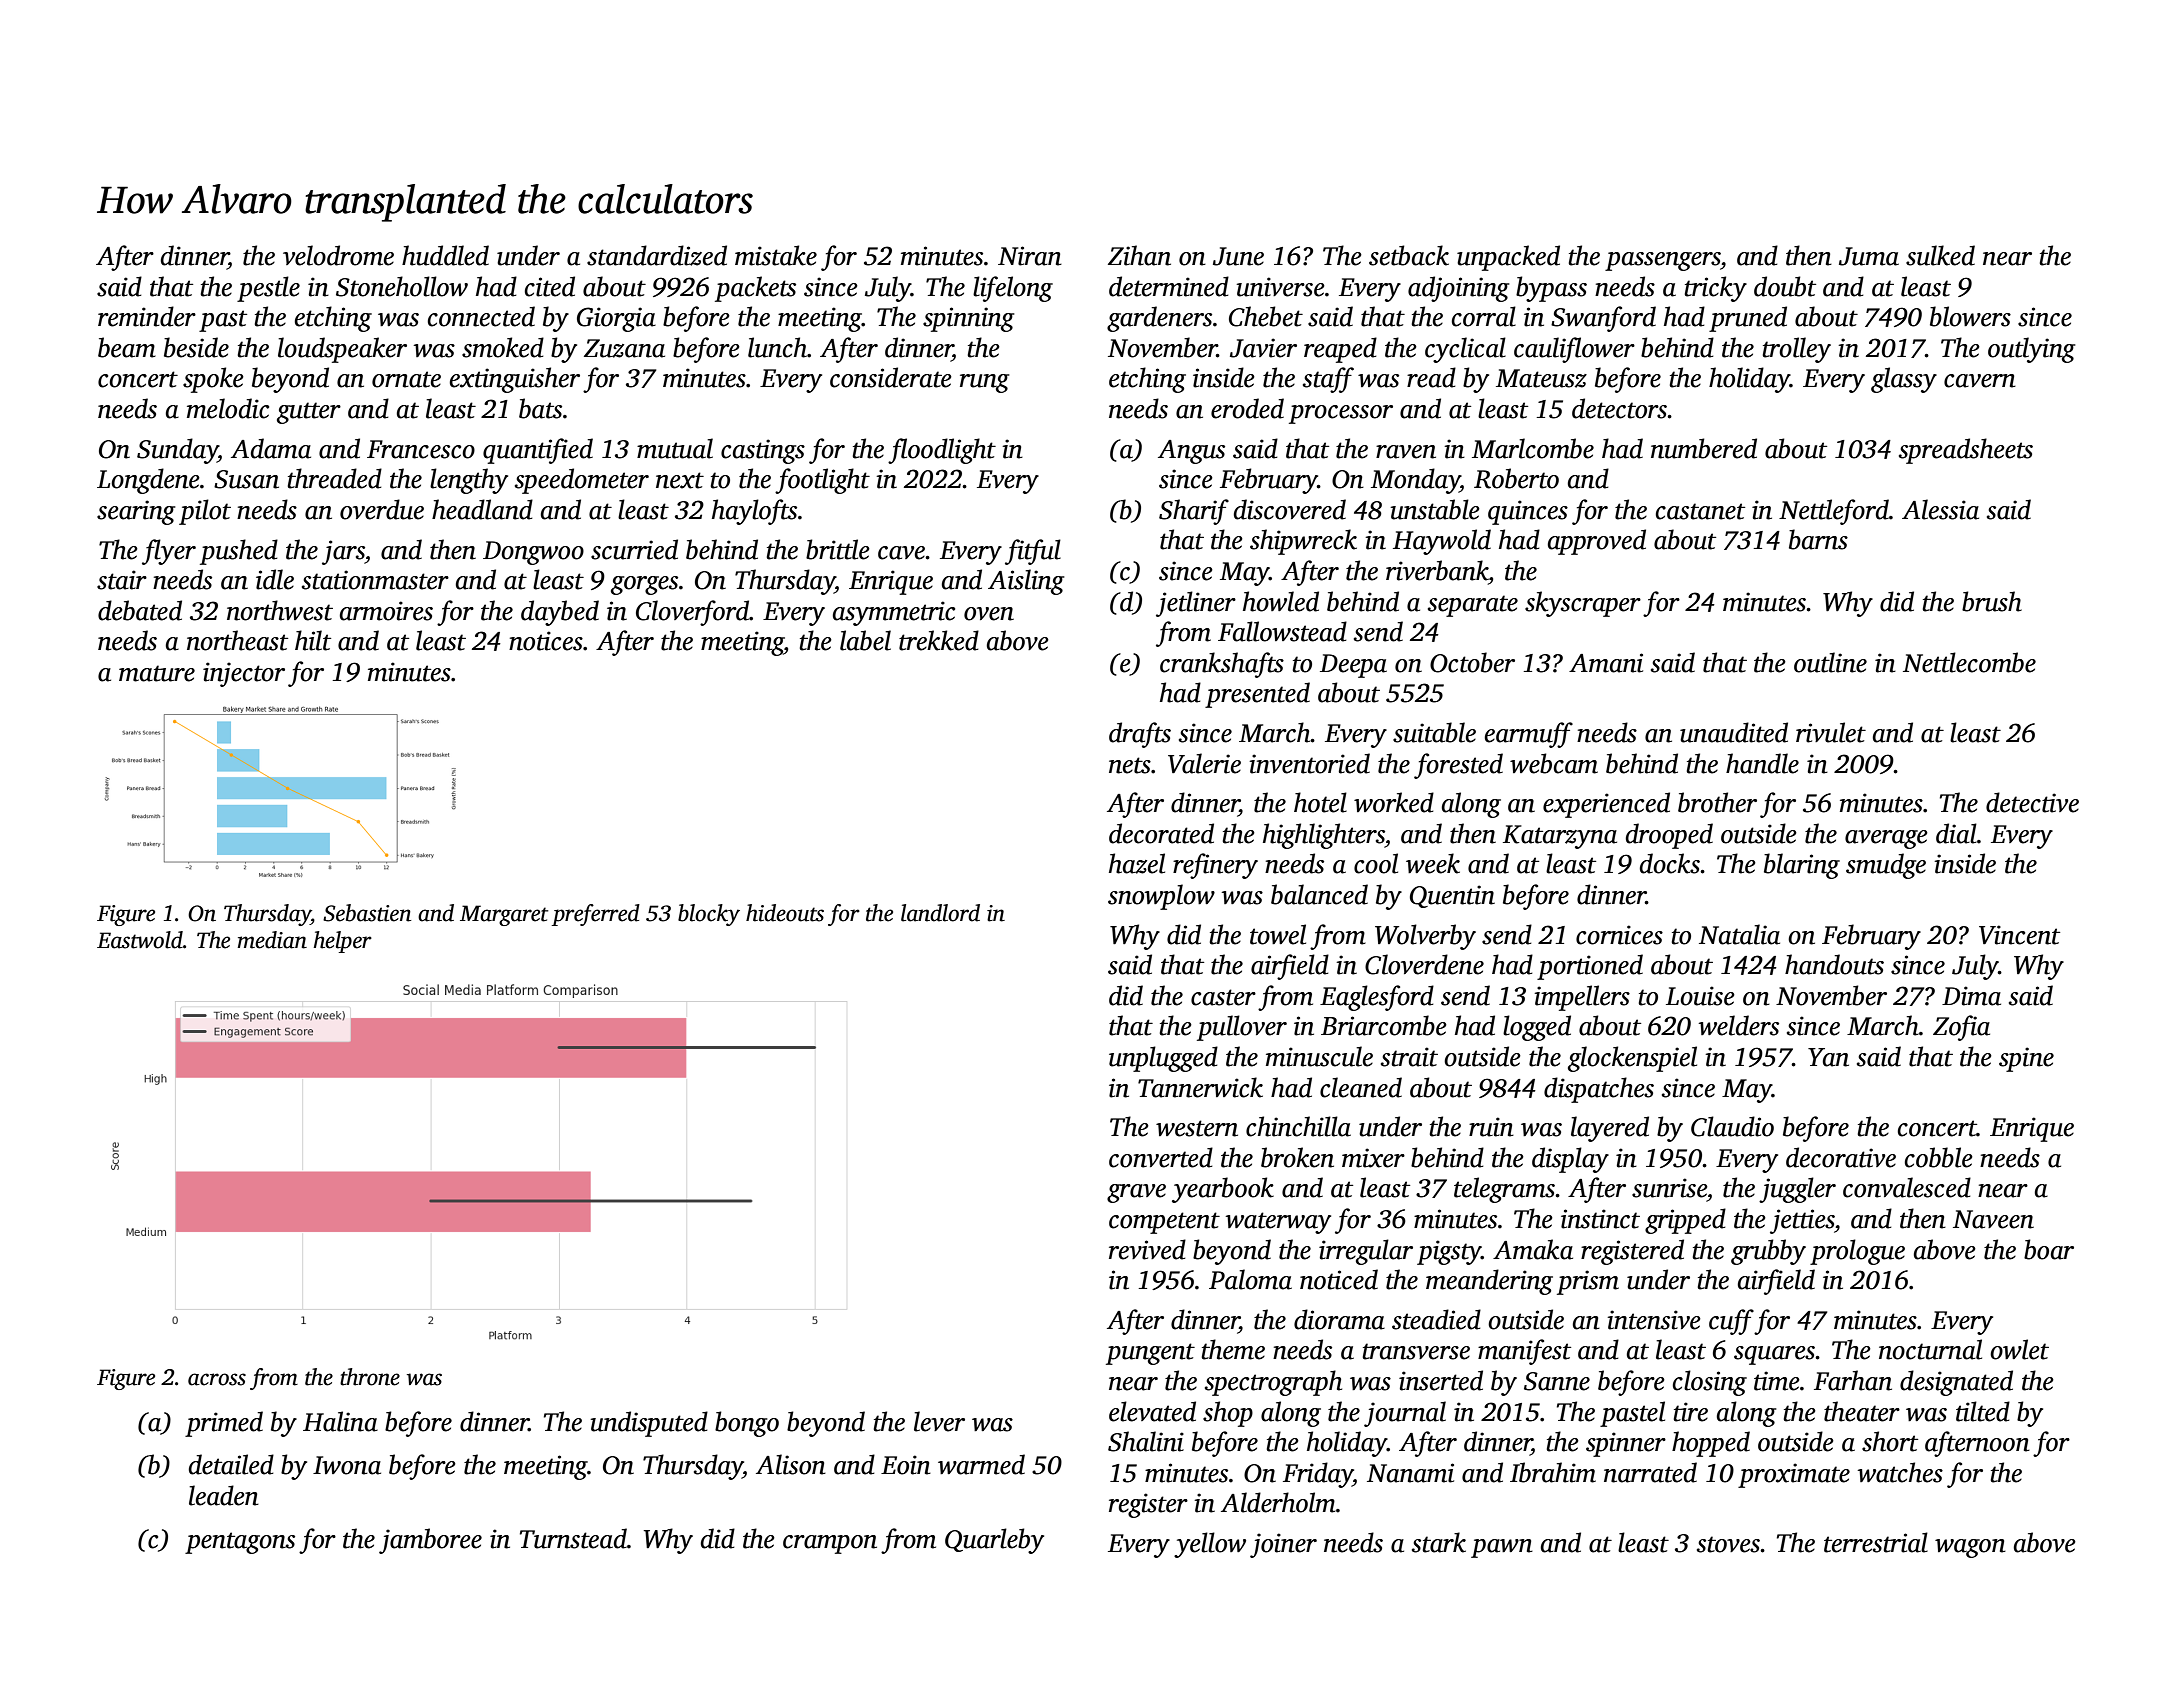 The height and width of the screenshot is (1683, 2178). I want to click on mistake, so click(776, 255).
